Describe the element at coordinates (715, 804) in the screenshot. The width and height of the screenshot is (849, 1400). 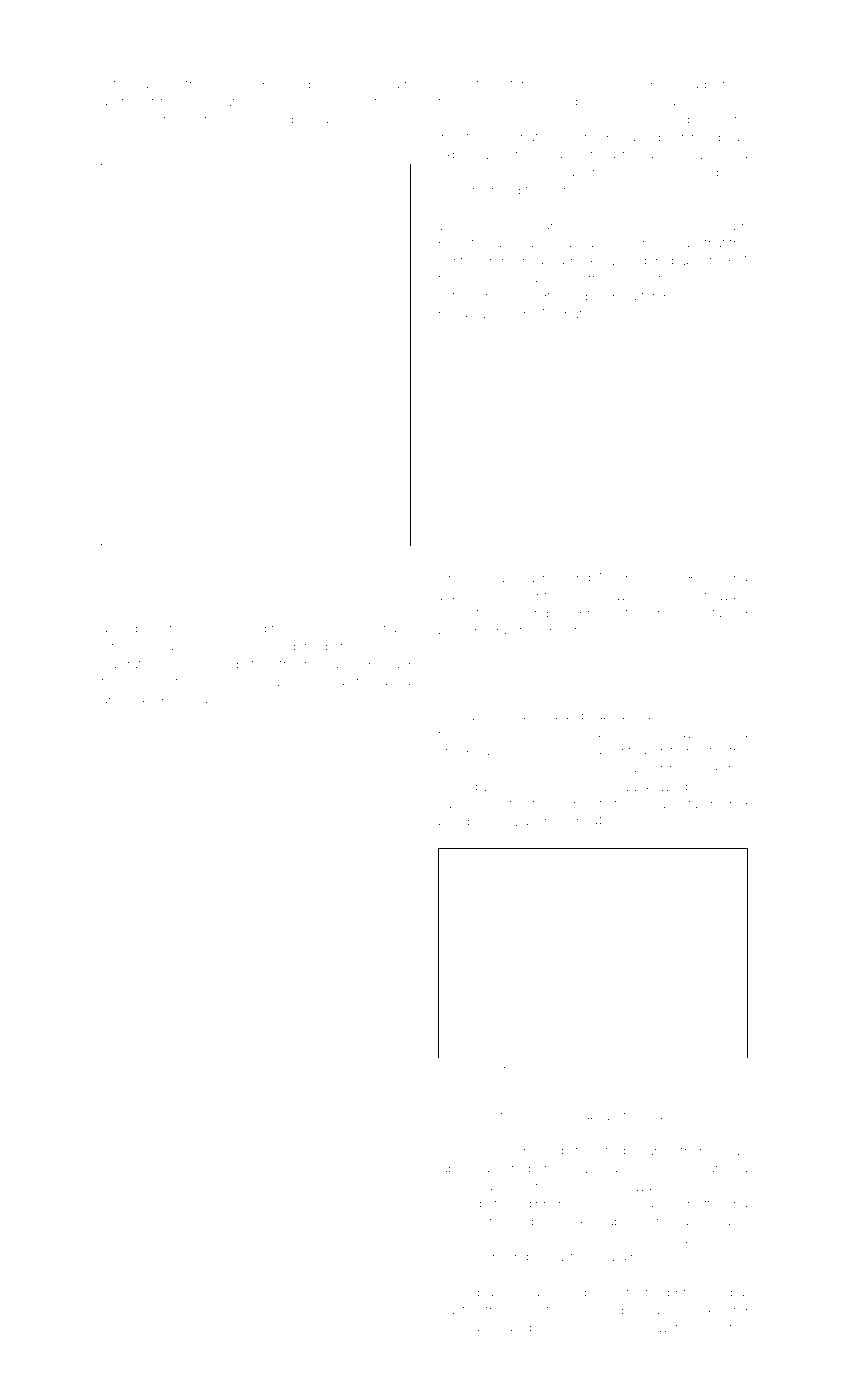
I see `stammered` at that location.
